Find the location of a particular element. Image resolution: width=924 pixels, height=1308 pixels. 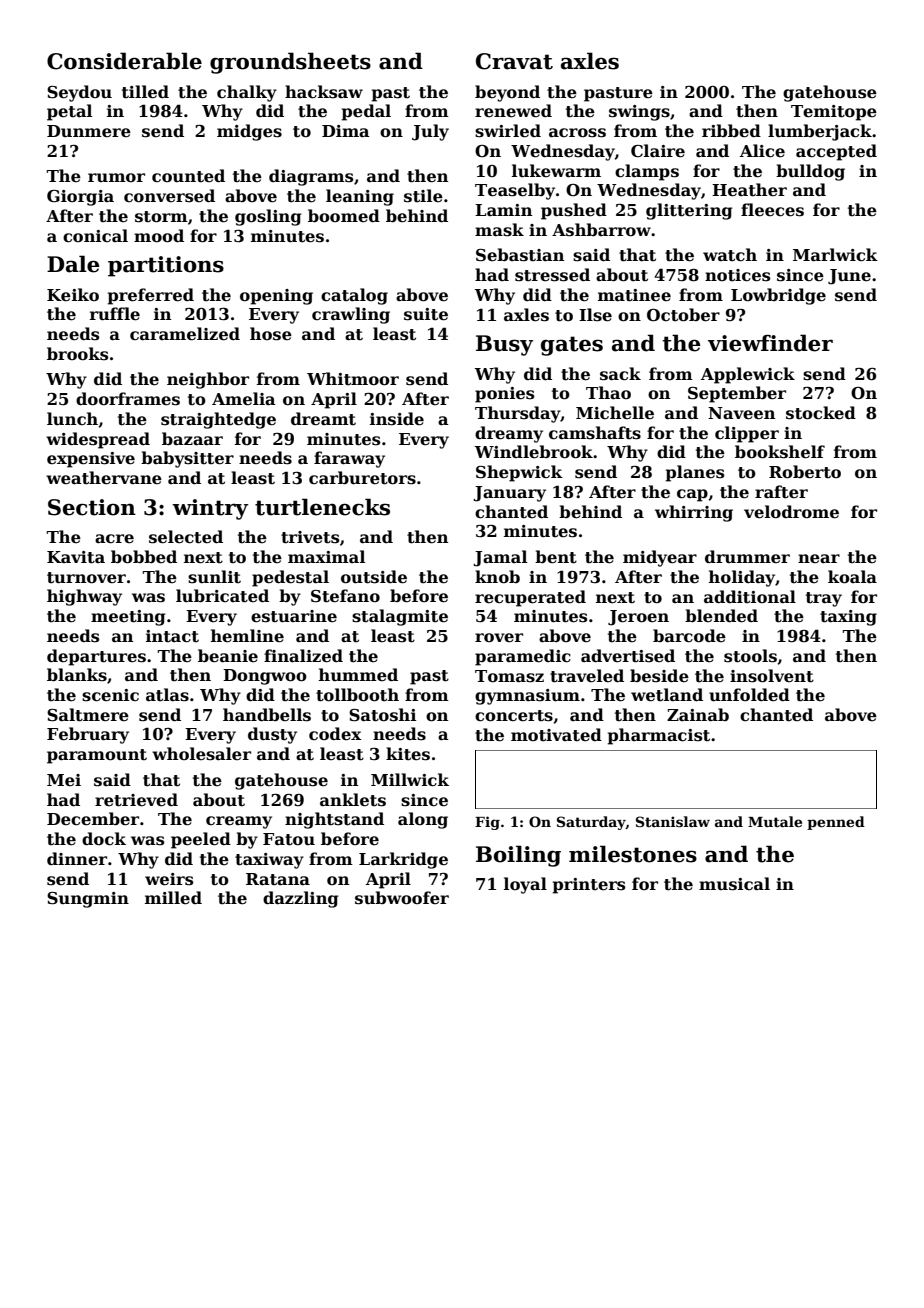

expensive is located at coordinates (91, 460).
